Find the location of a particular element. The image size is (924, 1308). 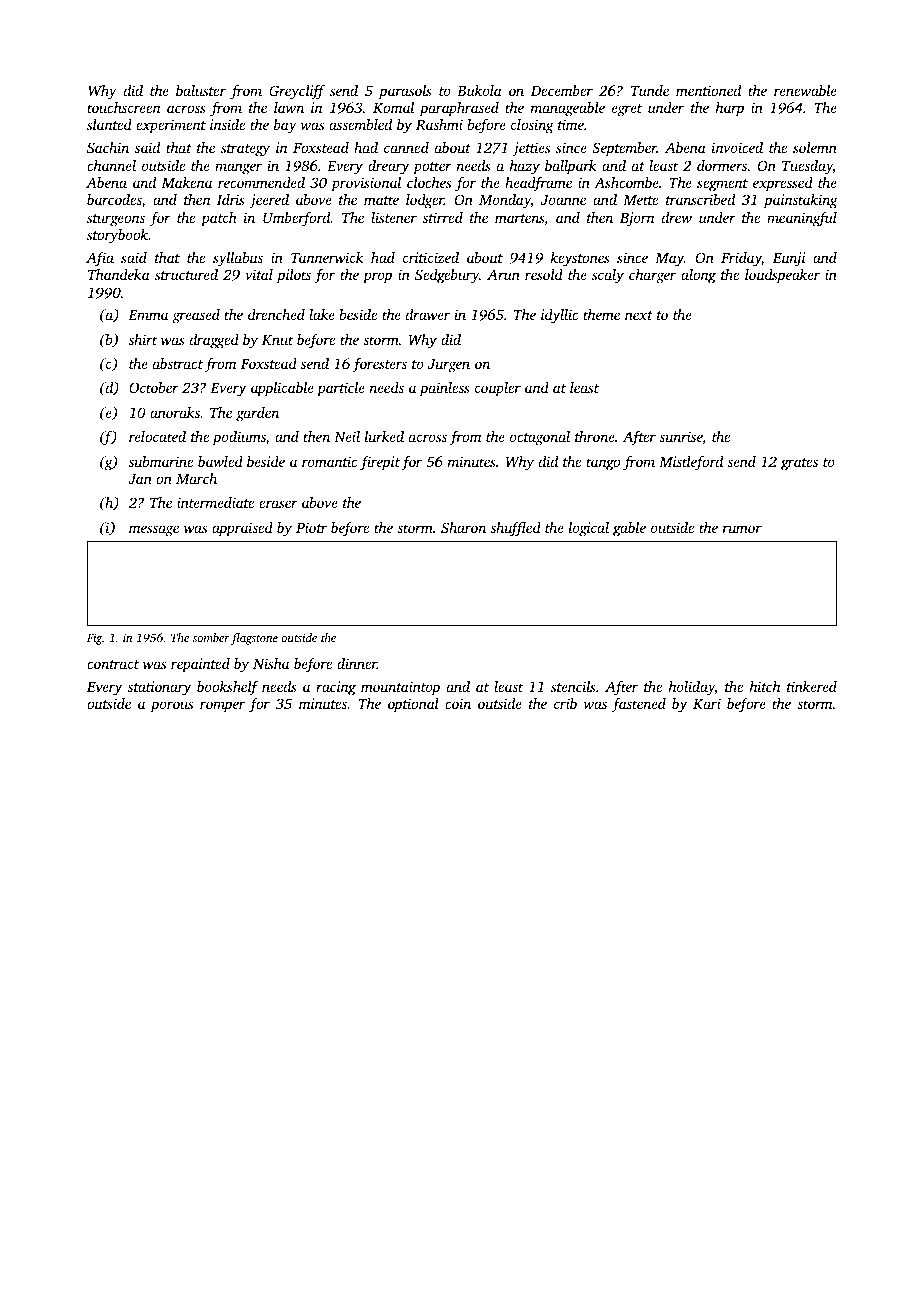

rumor is located at coordinates (742, 529).
